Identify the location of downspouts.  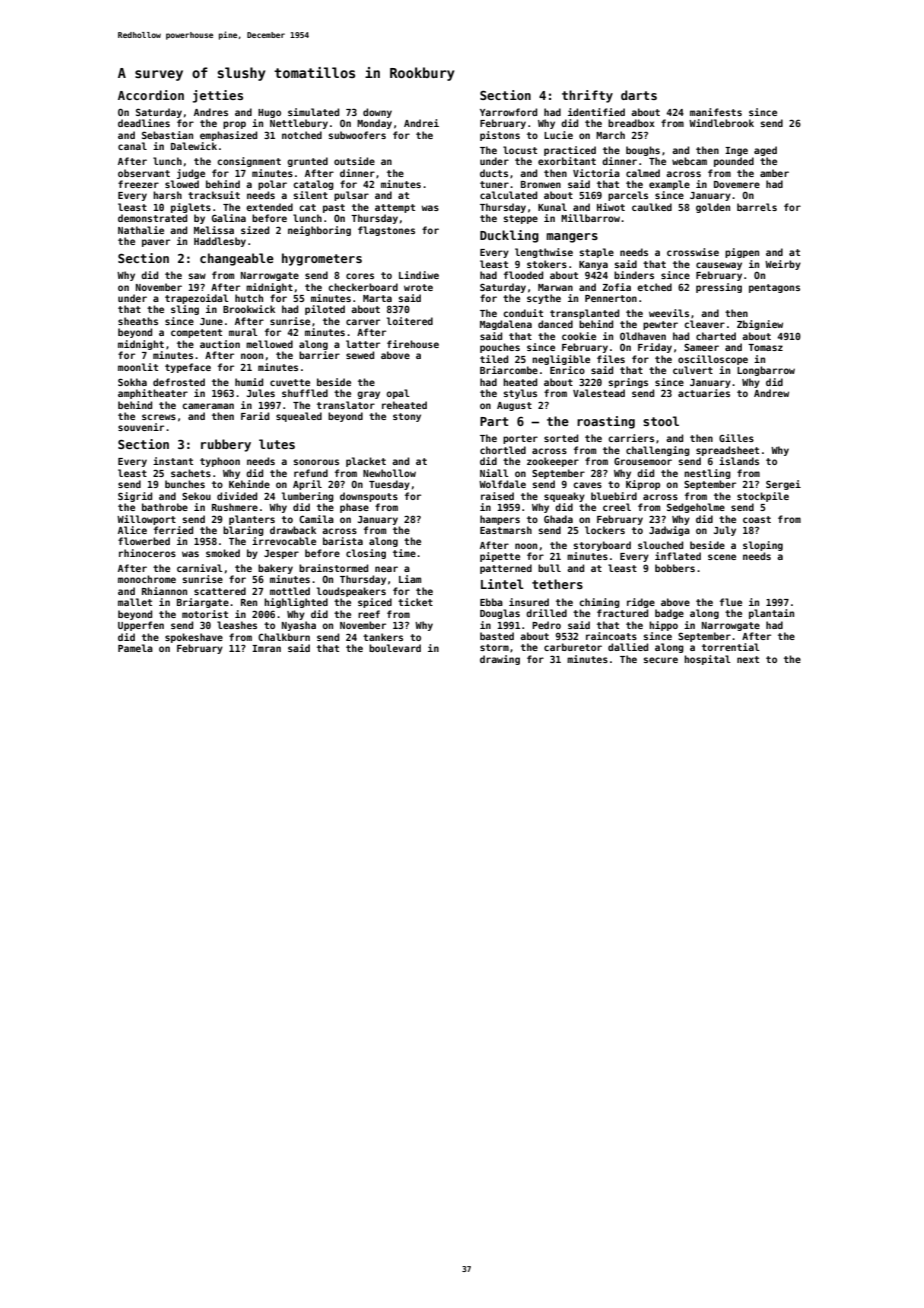
(369, 497).
